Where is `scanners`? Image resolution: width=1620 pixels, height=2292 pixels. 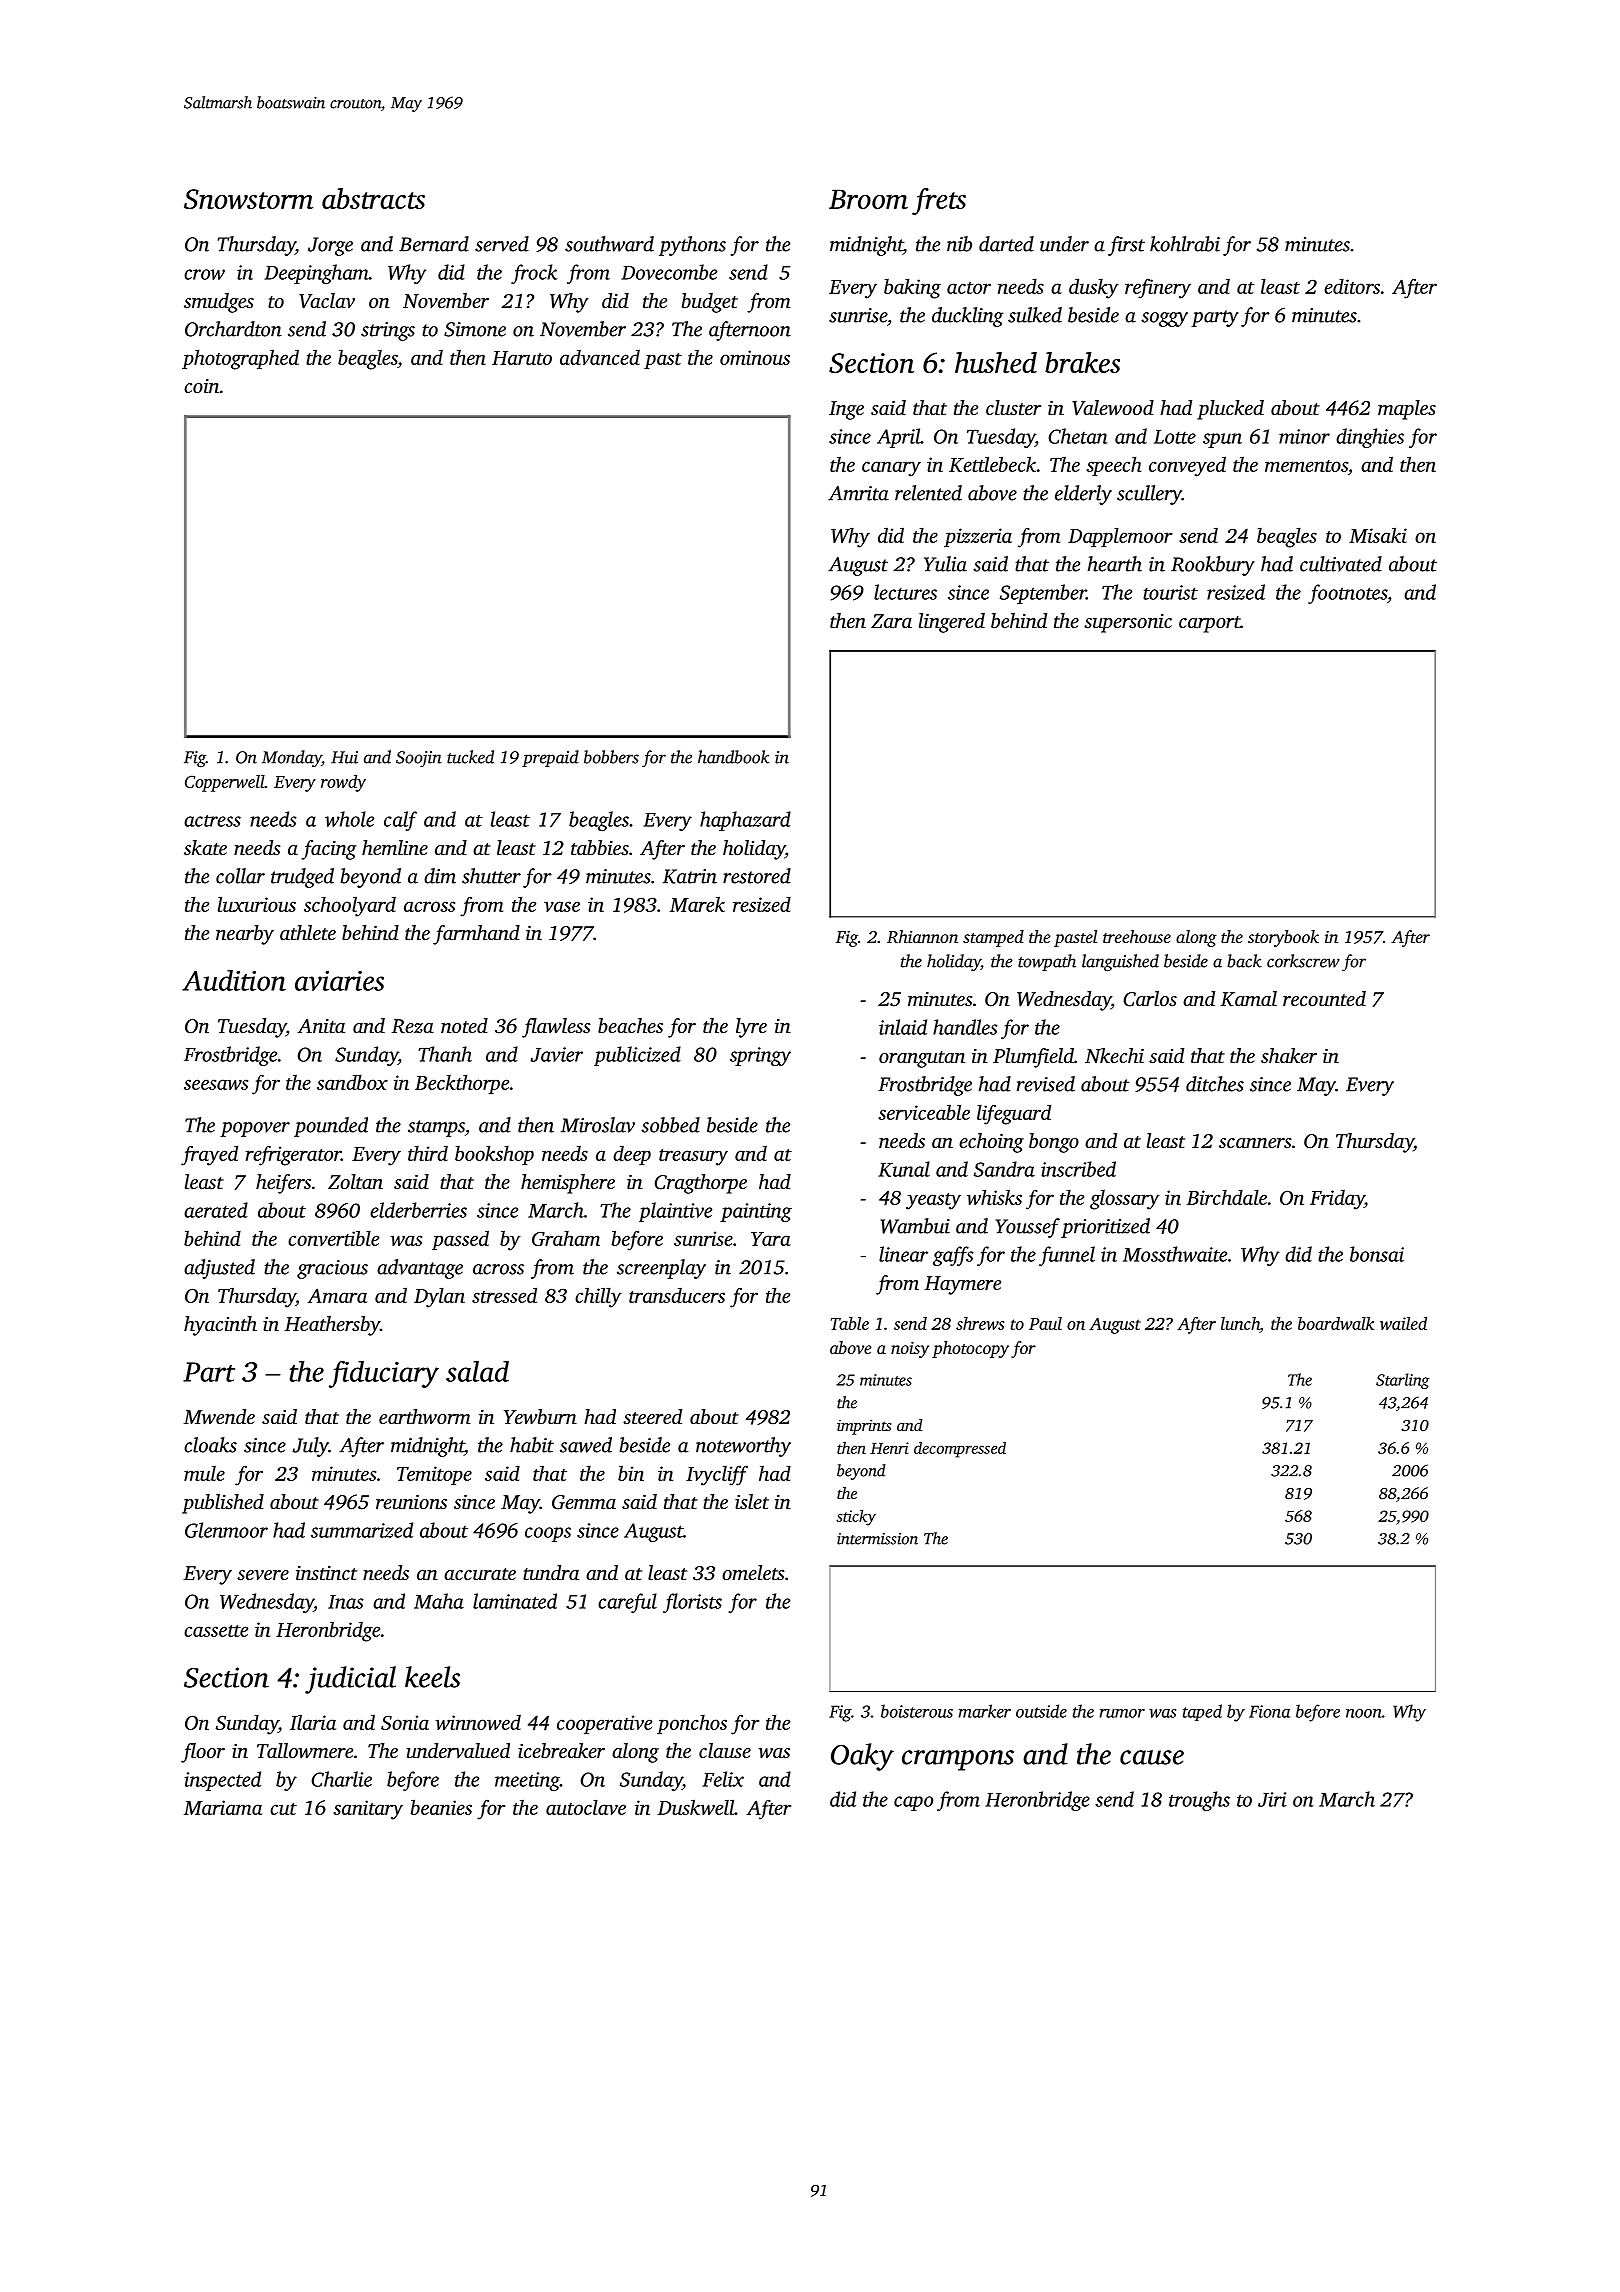 scanners is located at coordinates (1255, 1143).
